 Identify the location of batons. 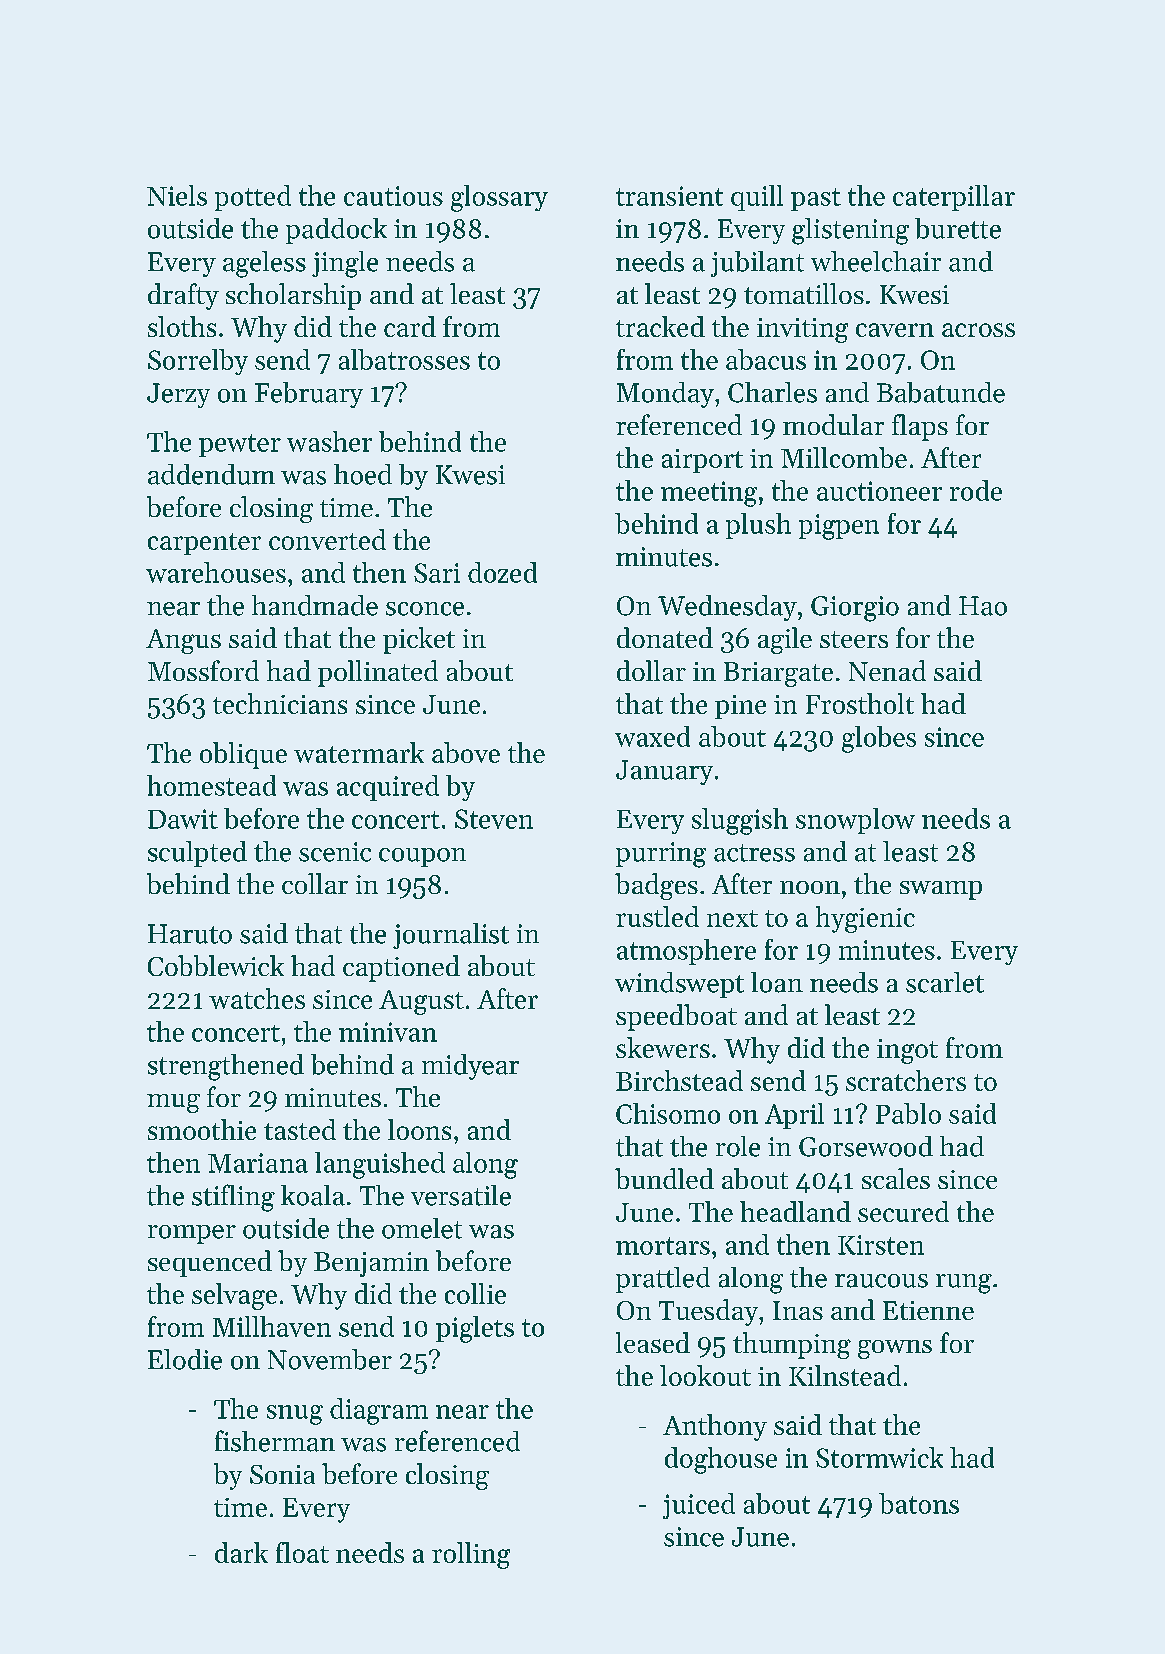
(919, 1503).
